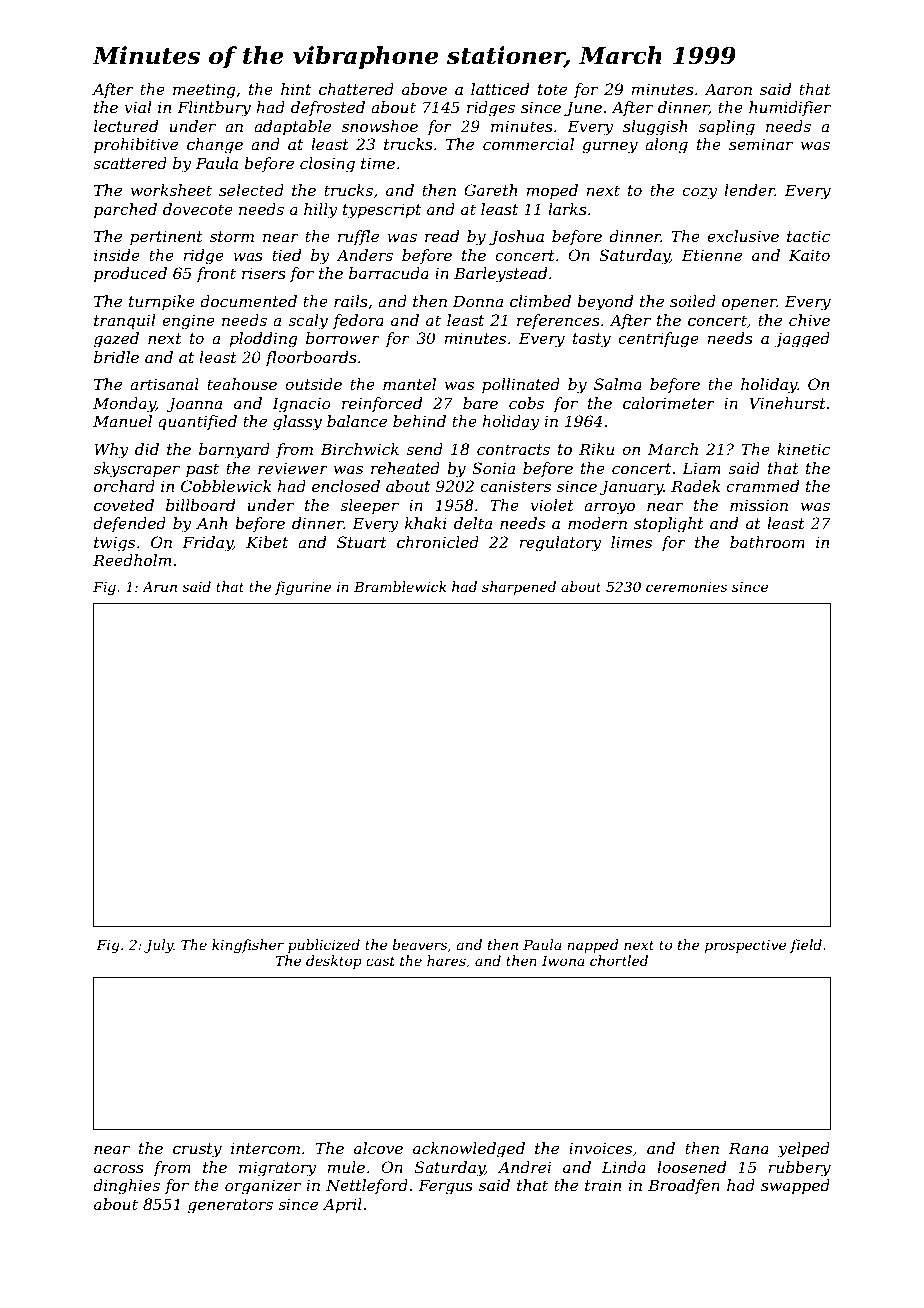 This screenshot has width=924, height=1308. Describe the element at coordinates (631, 488) in the screenshot. I see `January` at that location.
